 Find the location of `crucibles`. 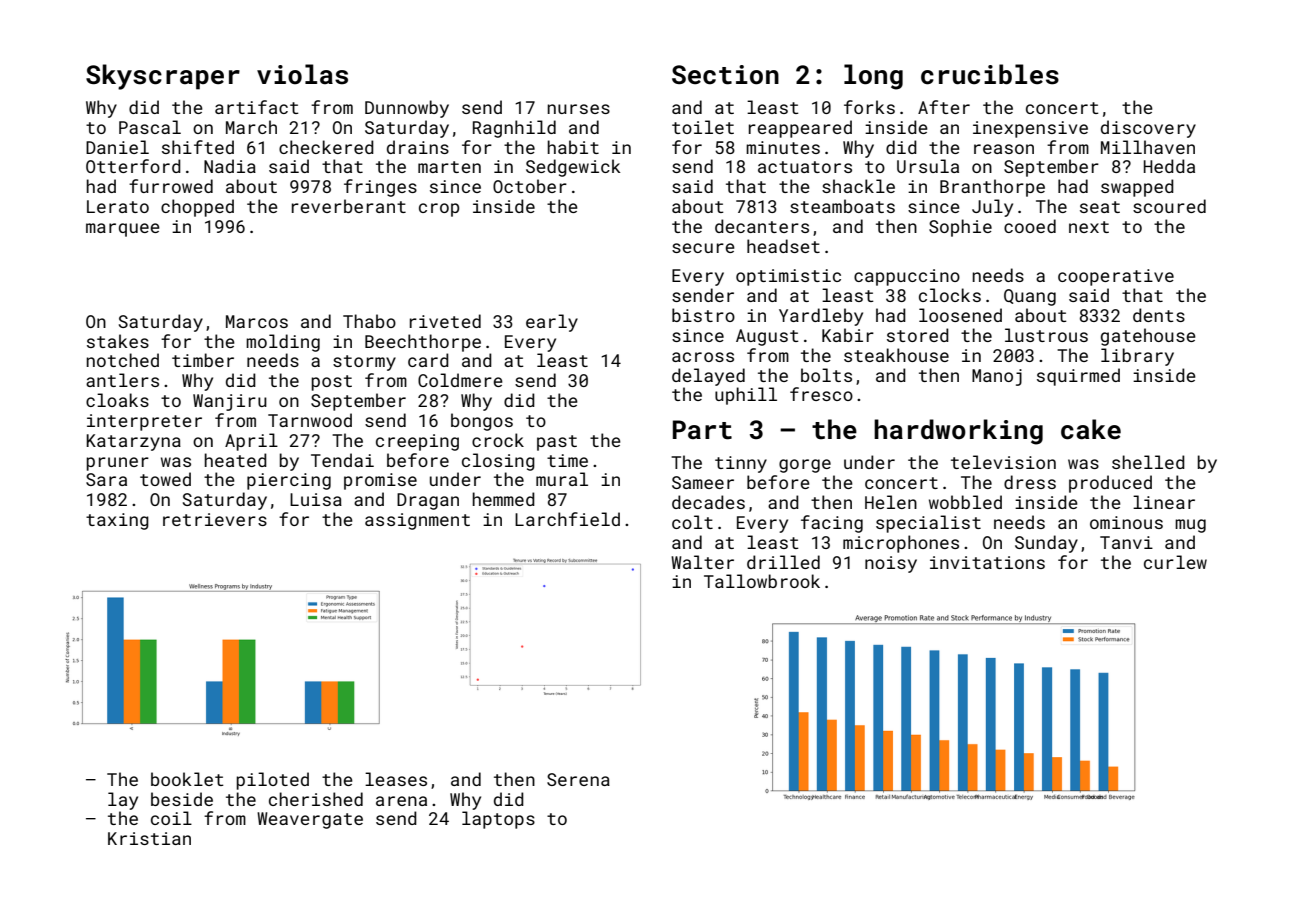

crucibles is located at coordinates (990, 74).
